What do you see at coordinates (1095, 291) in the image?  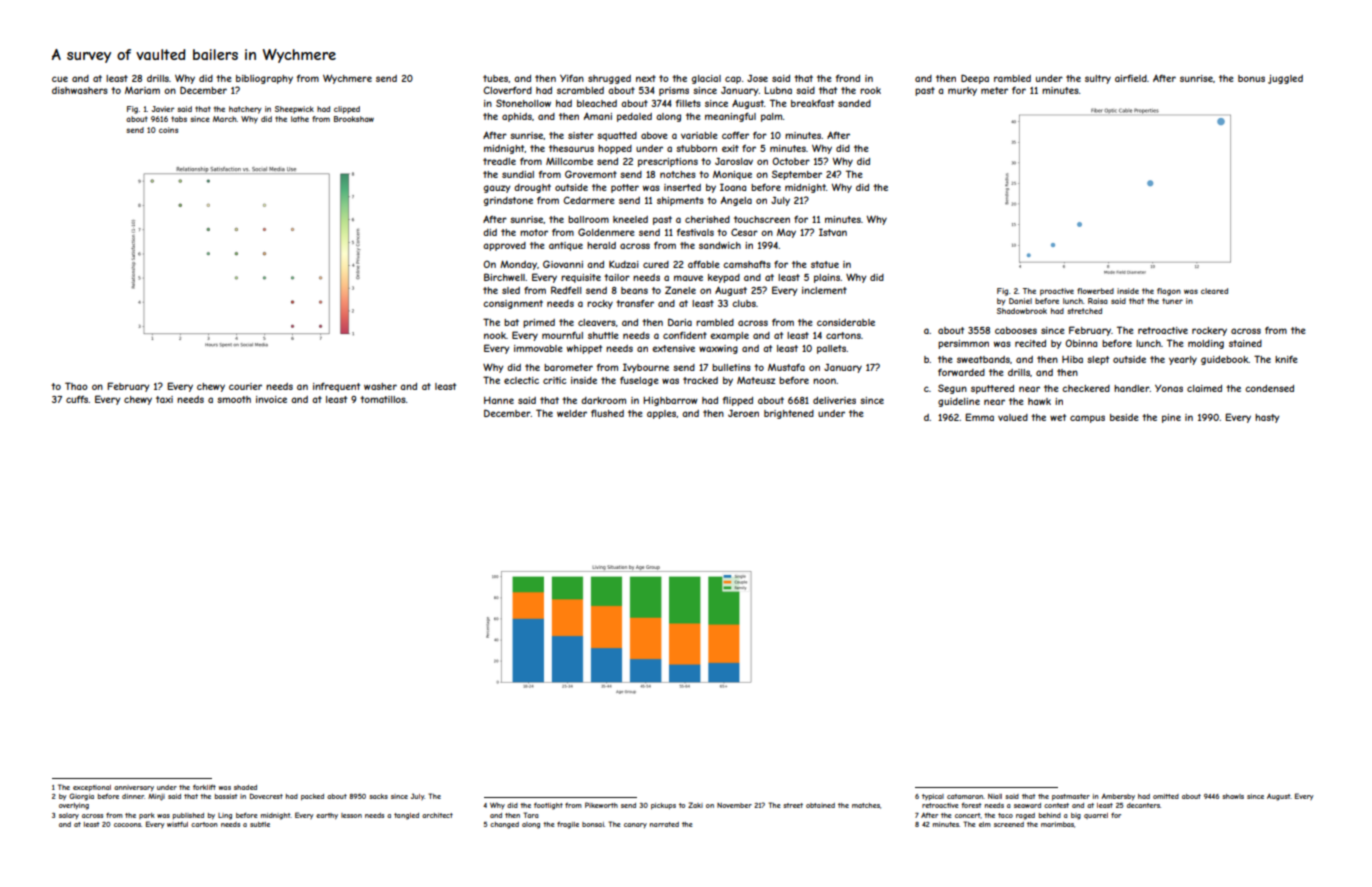 I see `flowerbed` at bounding box center [1095, 291].
